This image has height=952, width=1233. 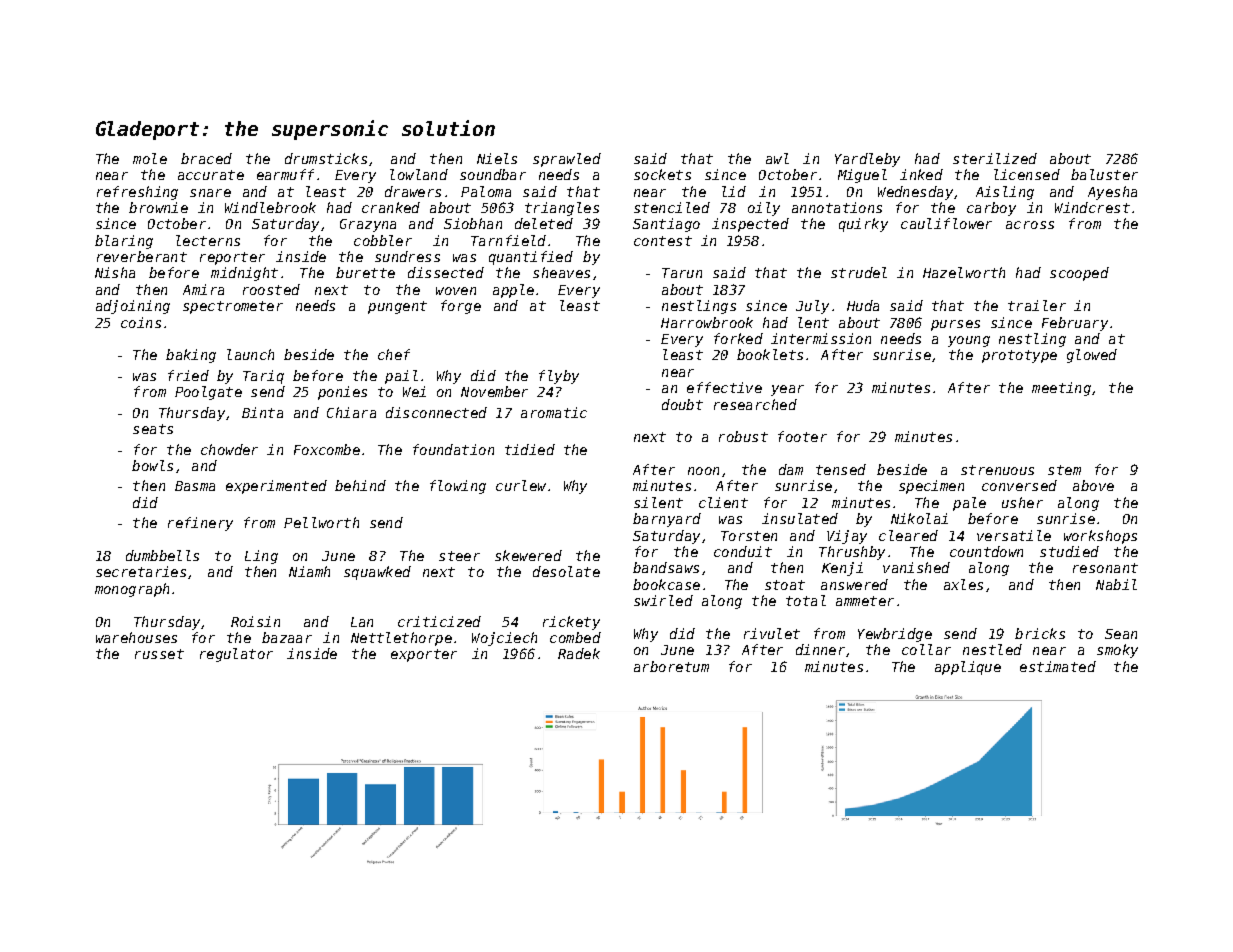 What do you see at coordinates (1093, 485) in the image?
I see `above` at bounding box center [1093, 485].
